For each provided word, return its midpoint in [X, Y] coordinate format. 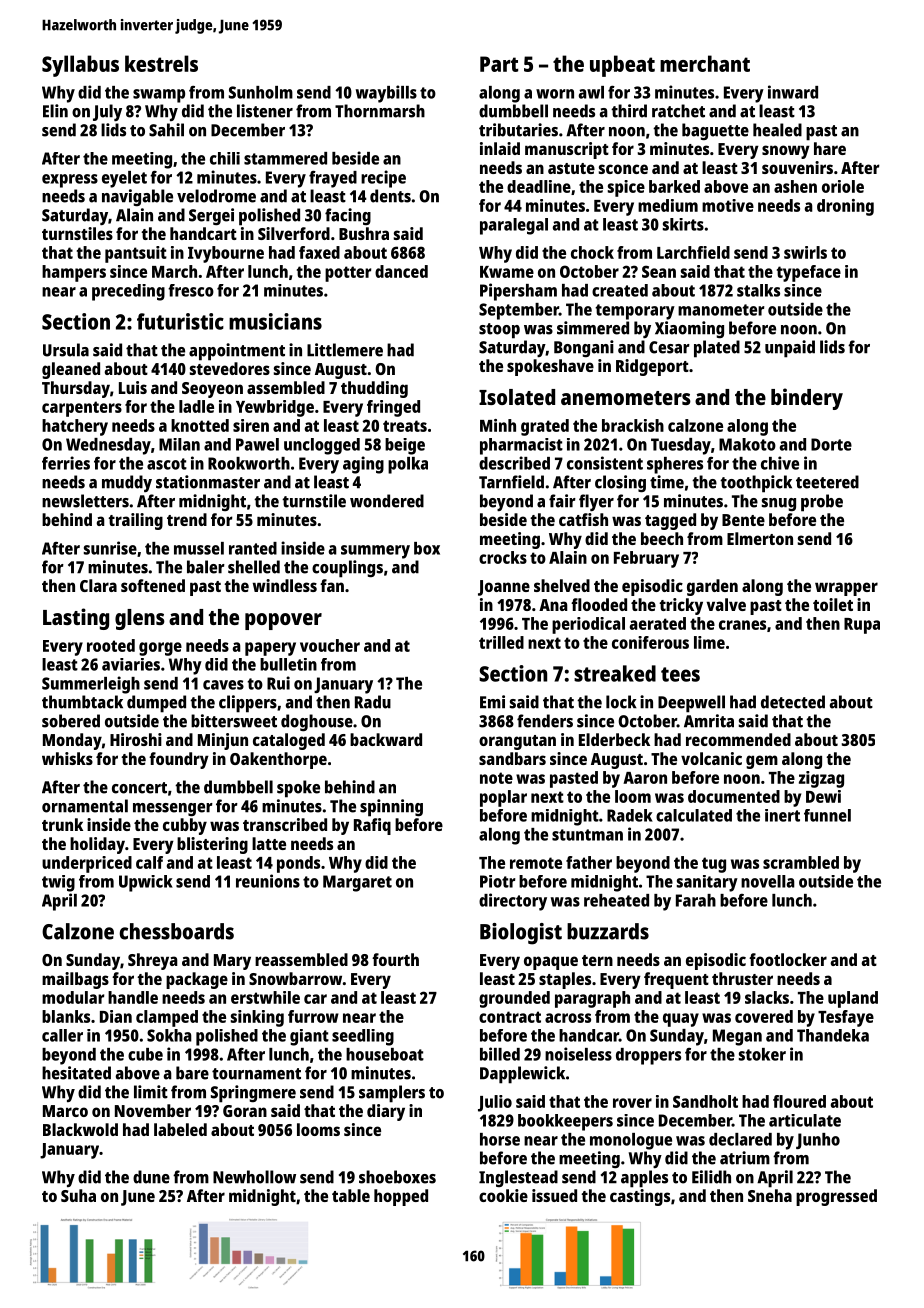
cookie [503, 1195]
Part [499, 64]
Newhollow [254, 1177]
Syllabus [80, 66]
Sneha [770, 1195]
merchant [705, 63]
